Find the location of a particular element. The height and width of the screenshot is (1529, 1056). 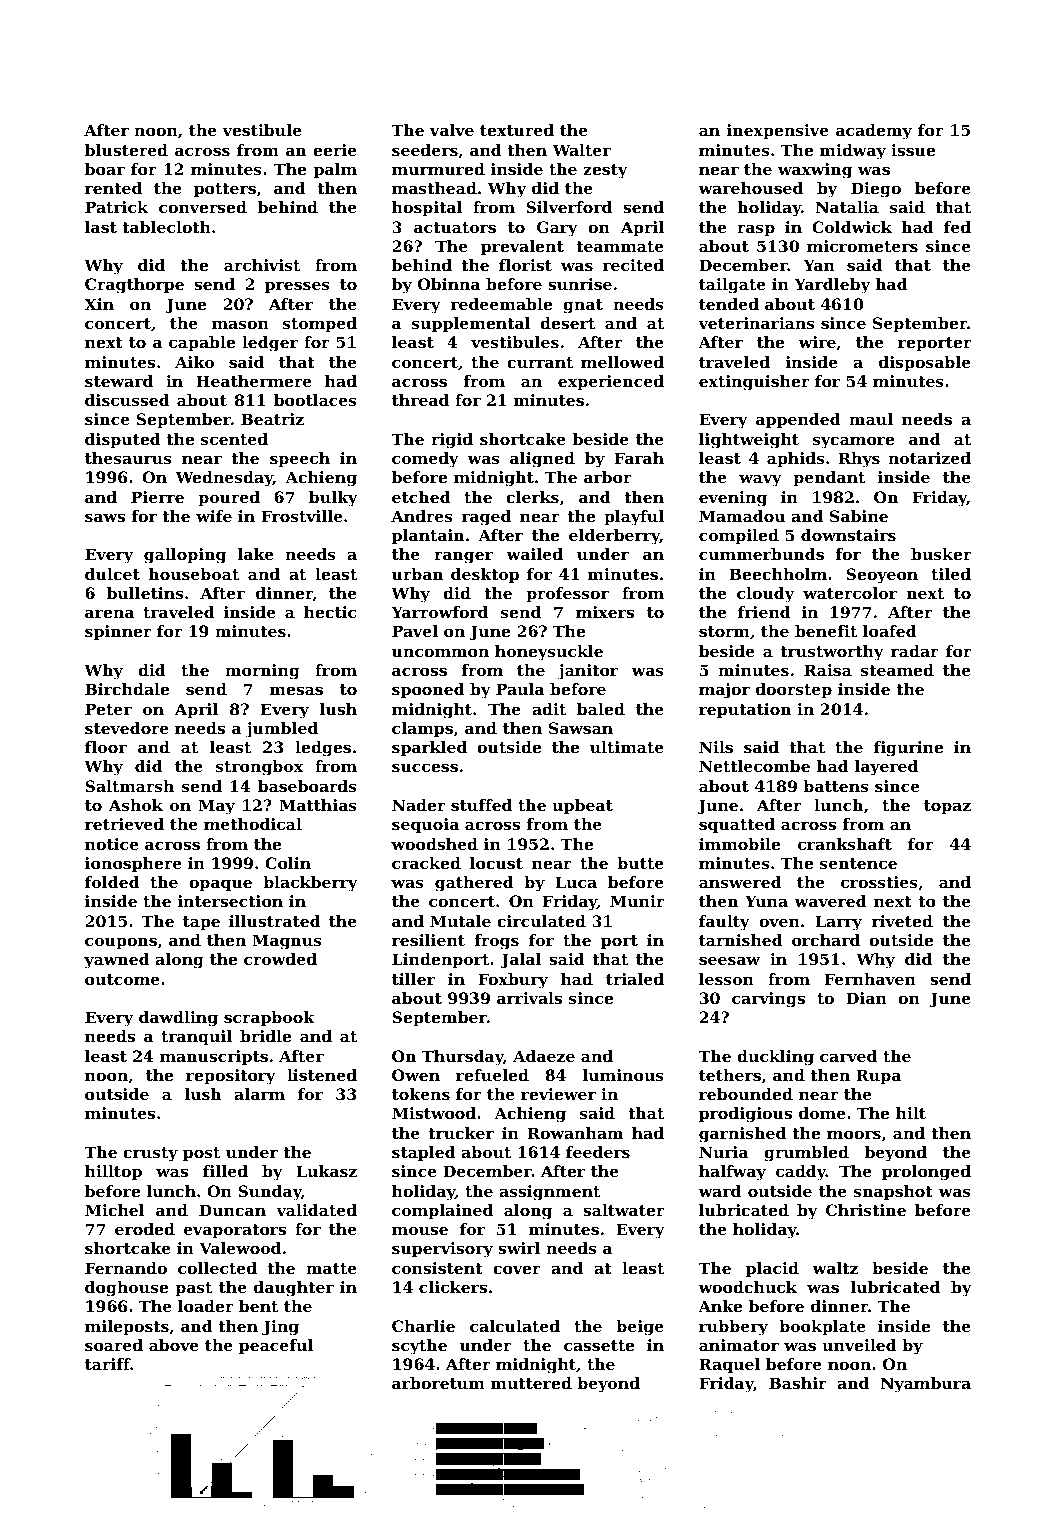

veterinarians is located at coordinates (756, 323).
